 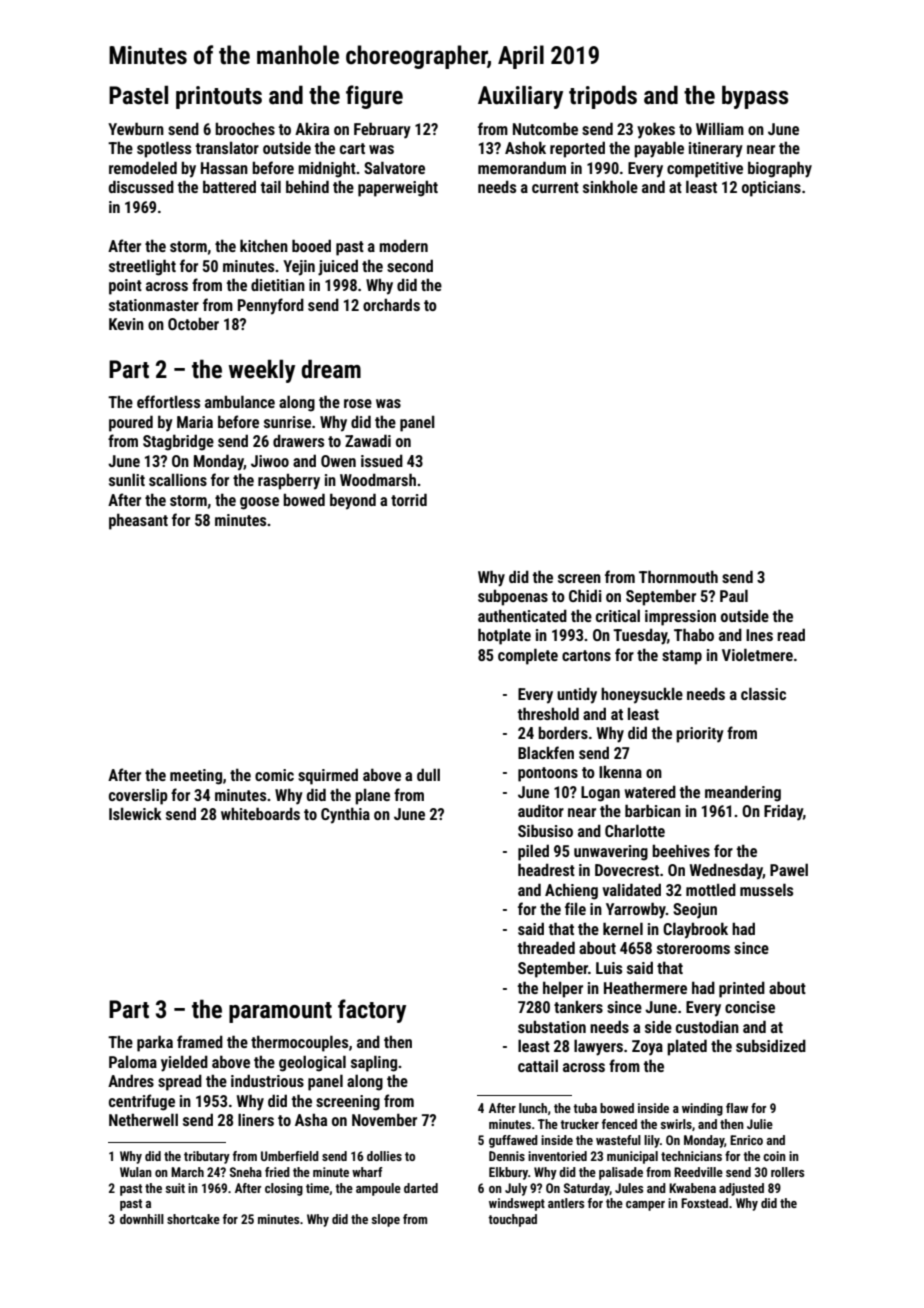 What do you see at coordinates (259, 503) in the page?
I see `goose` at bounding box center [259, 503].
